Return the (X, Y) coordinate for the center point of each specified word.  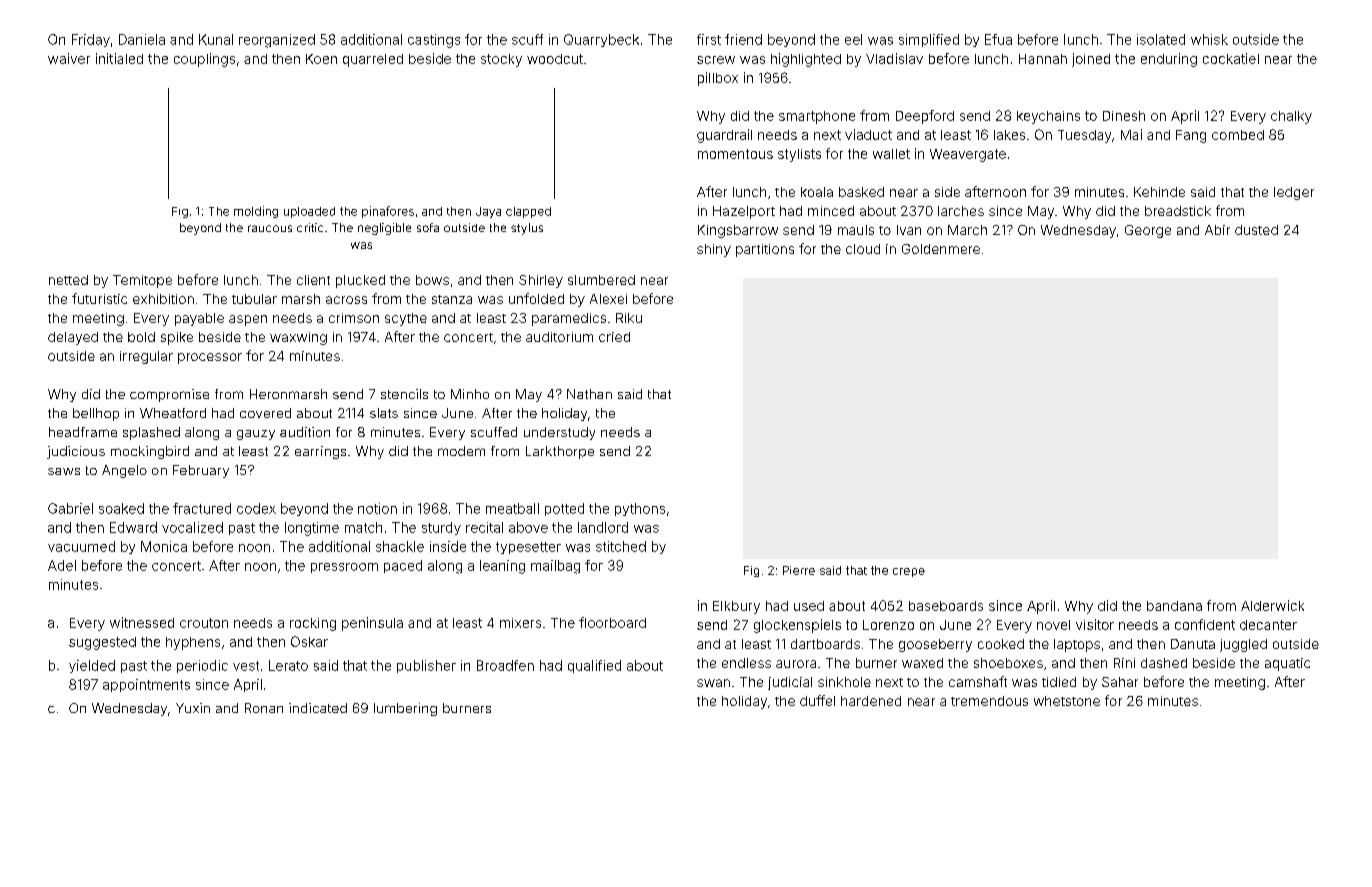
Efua (998, 39)
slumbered (601, 280)
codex (256, 508)
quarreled (373, 60)
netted (68, 280)
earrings (320, 452)
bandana (1174, 606)
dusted (1256, 230)
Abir (1217, 230)
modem (461, 451)
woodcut (555, 59)
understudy (559, 433)
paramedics (569, 319)
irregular (146, 357)
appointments (146, 685)
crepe (909, 572)
